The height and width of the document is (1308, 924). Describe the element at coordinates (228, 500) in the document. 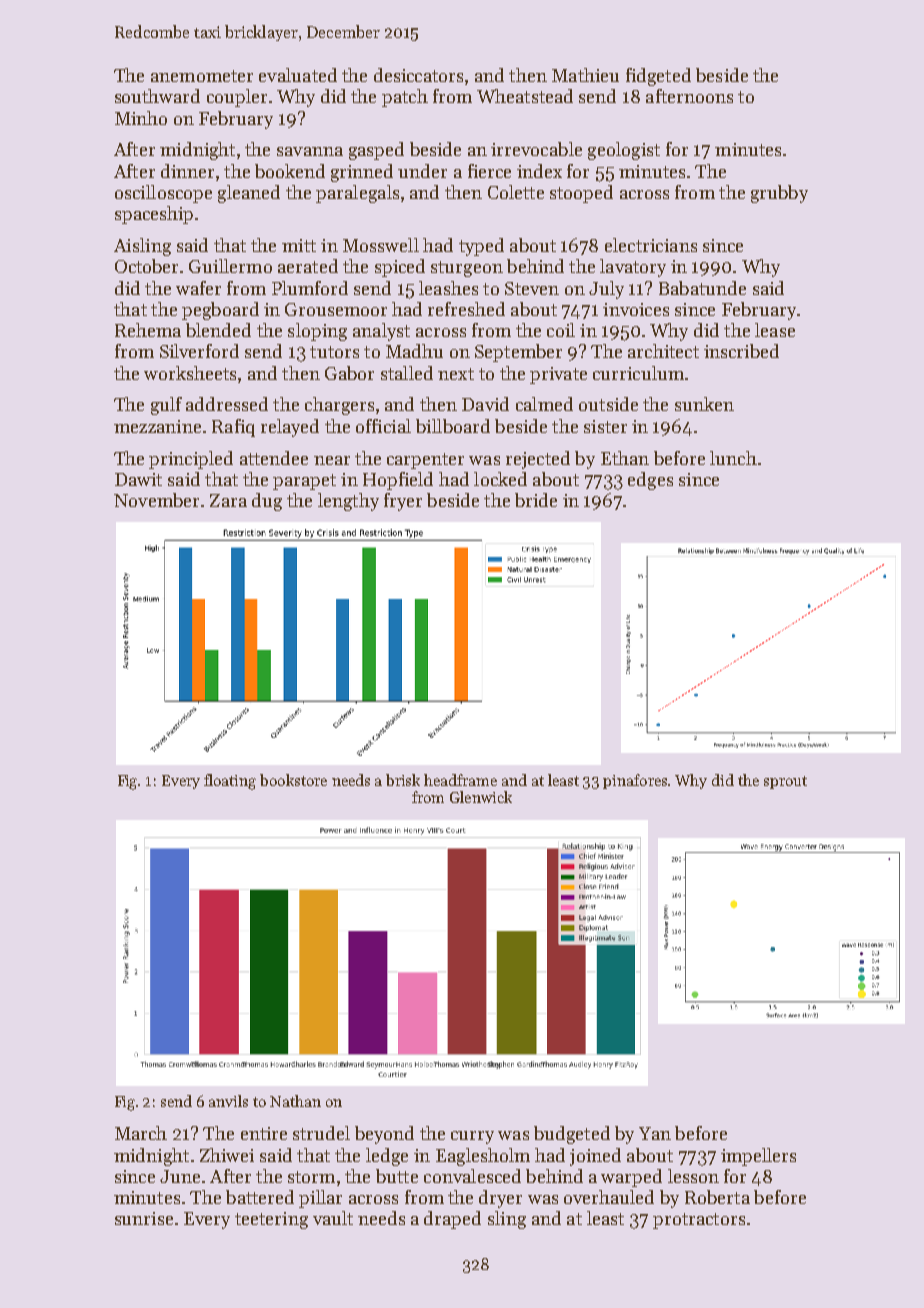

I see `Zara` at that location.
